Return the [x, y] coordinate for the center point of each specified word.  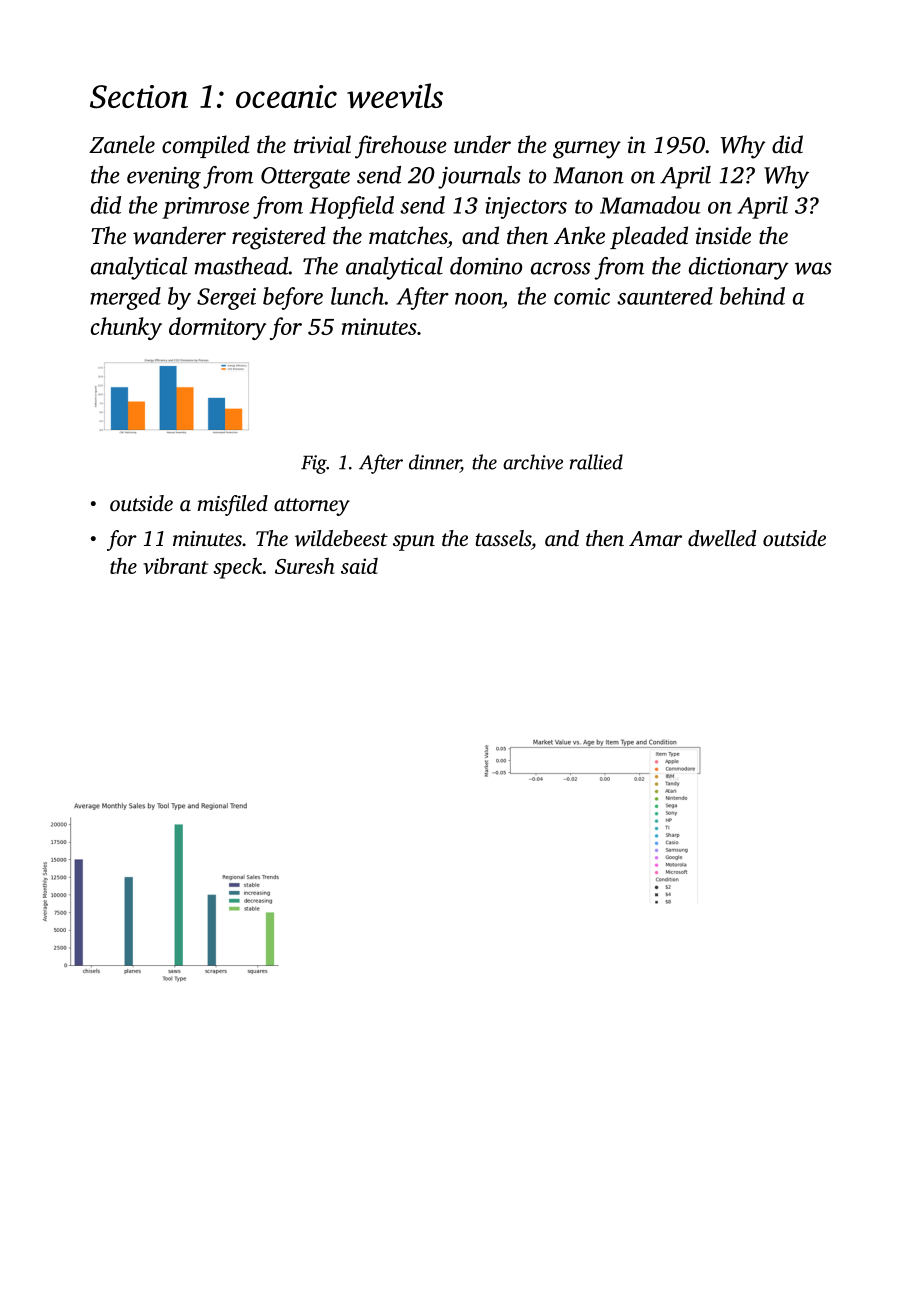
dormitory [217, 328]
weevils [395, 95]
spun [414, 543]
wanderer [179, 235]
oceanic [286, 96]
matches [408, 235]
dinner [435, 463]
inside [723, 235]
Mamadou [650, 205]
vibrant [175, 565]
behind [752, 296]
